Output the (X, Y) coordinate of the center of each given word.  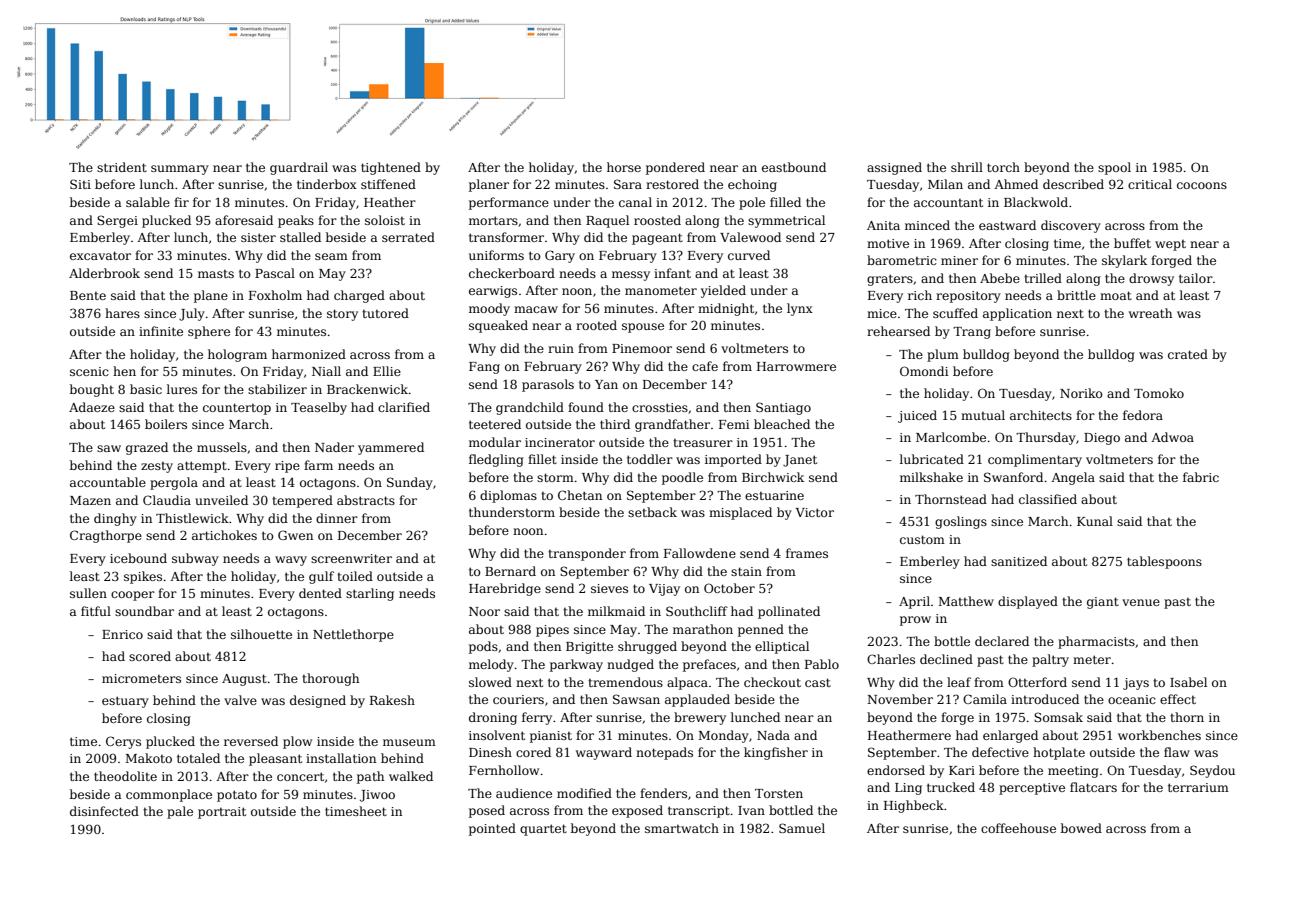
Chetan (580, 495)
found (586, 407)
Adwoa (1172, 437)
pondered (675, 168)
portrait (222, 813)
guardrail (299, 168)
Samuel (802, 828)
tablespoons (1164, 562)
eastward (1007, 225)
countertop (237, 409)
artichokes (224, 535)
